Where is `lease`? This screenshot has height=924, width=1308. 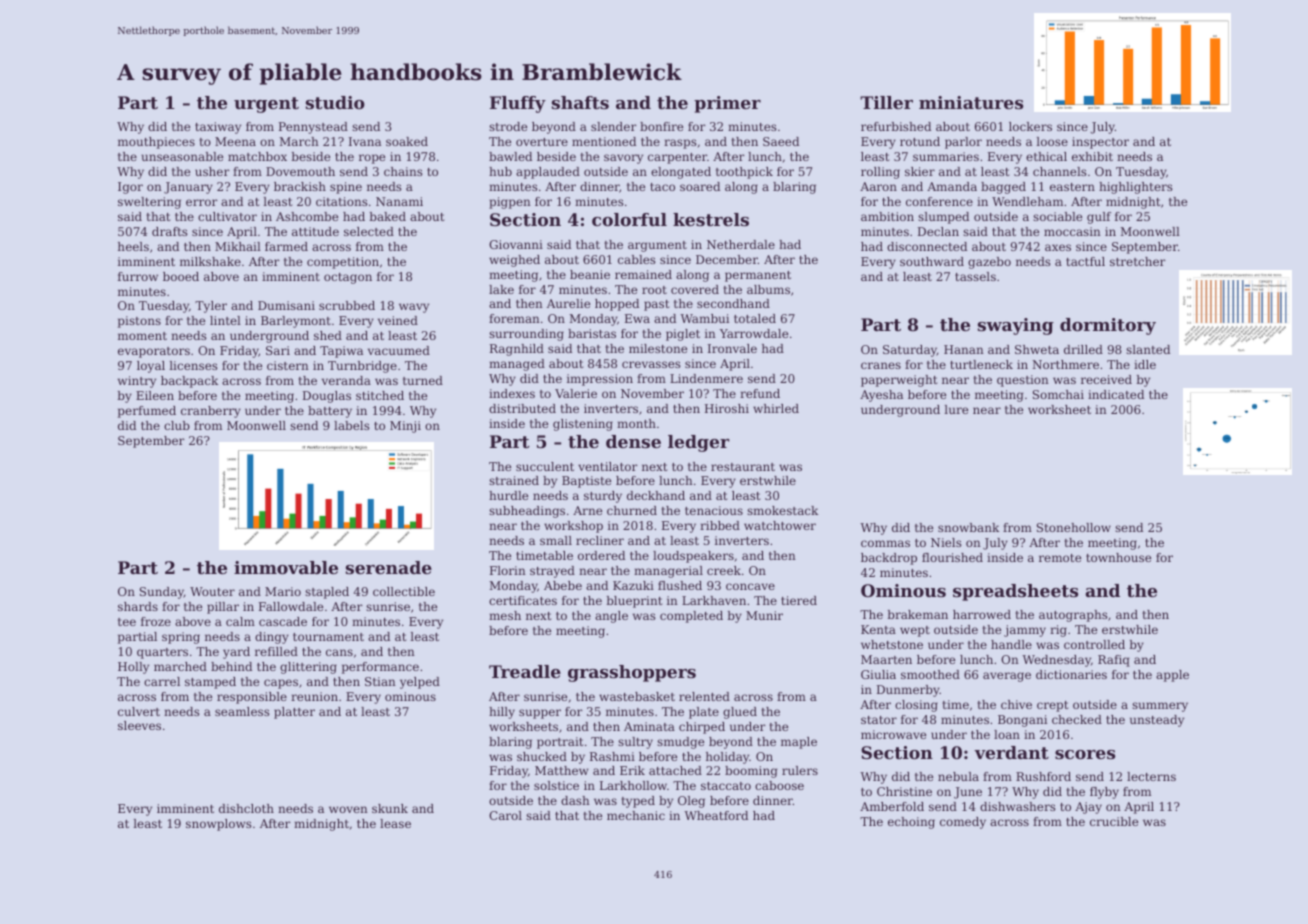 lease is located at coordinates (395, 823).
